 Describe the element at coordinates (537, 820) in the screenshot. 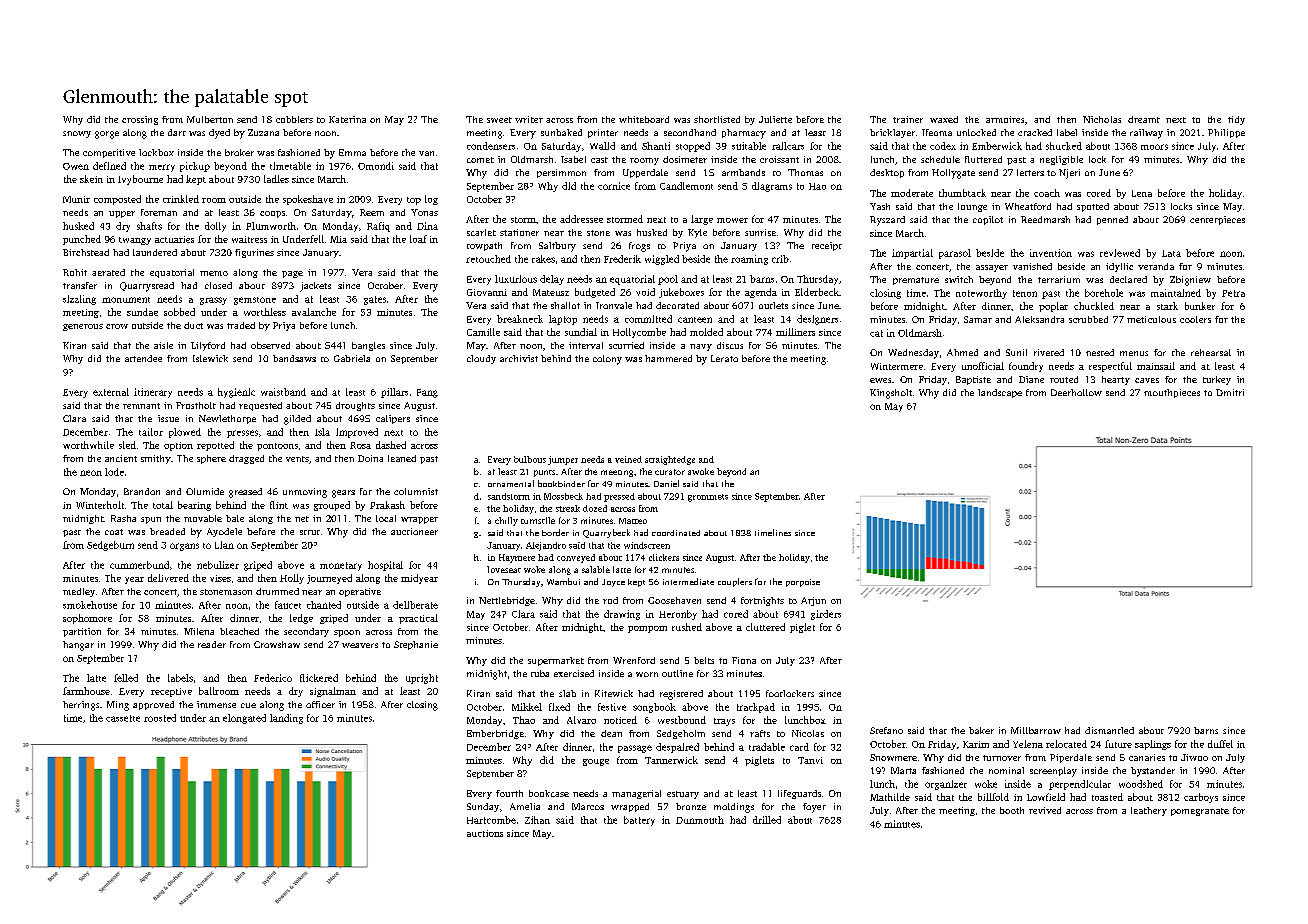

I see `Zihan` at that location.
